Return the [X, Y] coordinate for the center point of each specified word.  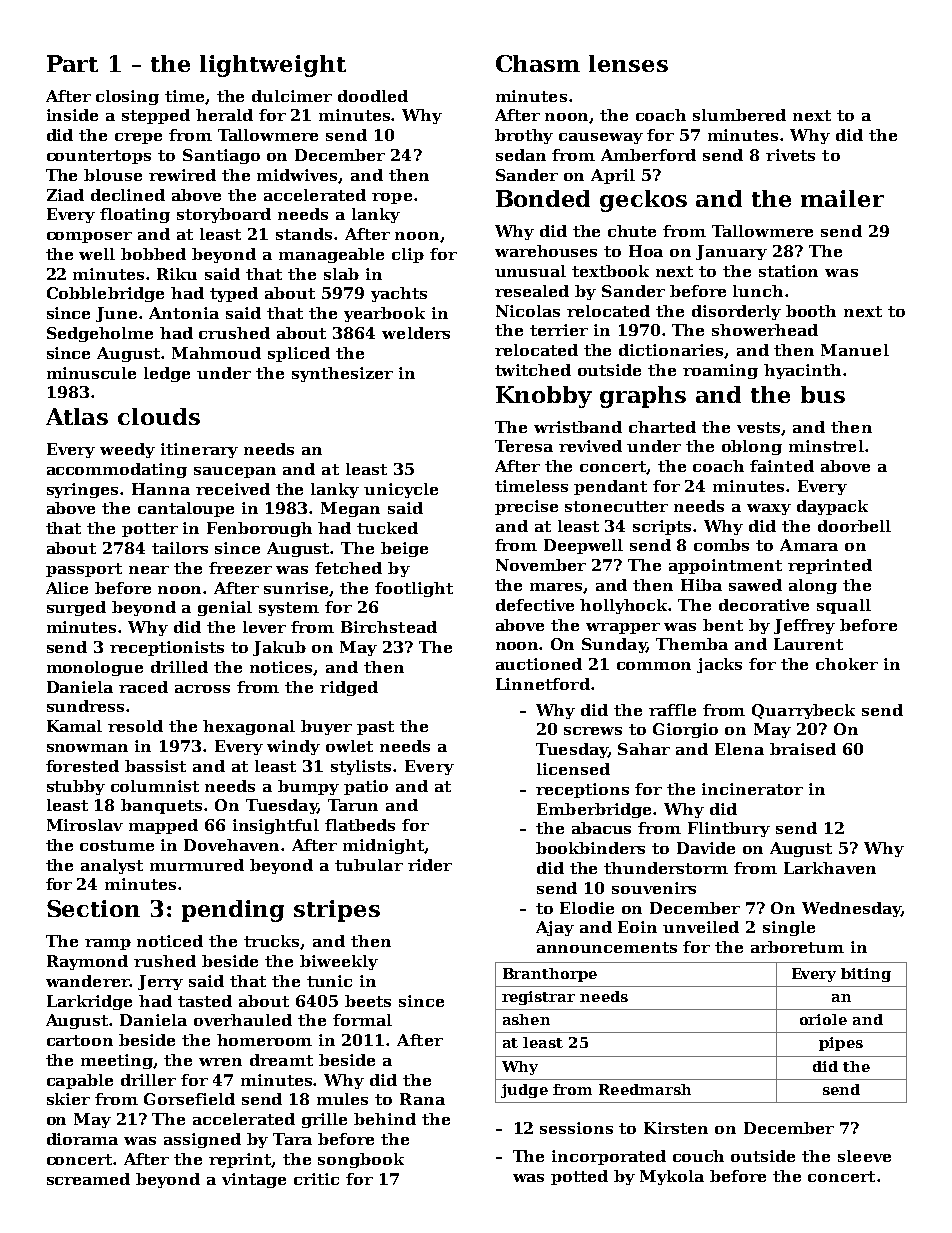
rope [392, 198]
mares [557, 588]
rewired [182, 175]
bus [823, 394]
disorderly [736, 312]
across [202, 689]
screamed [88, 1179]
